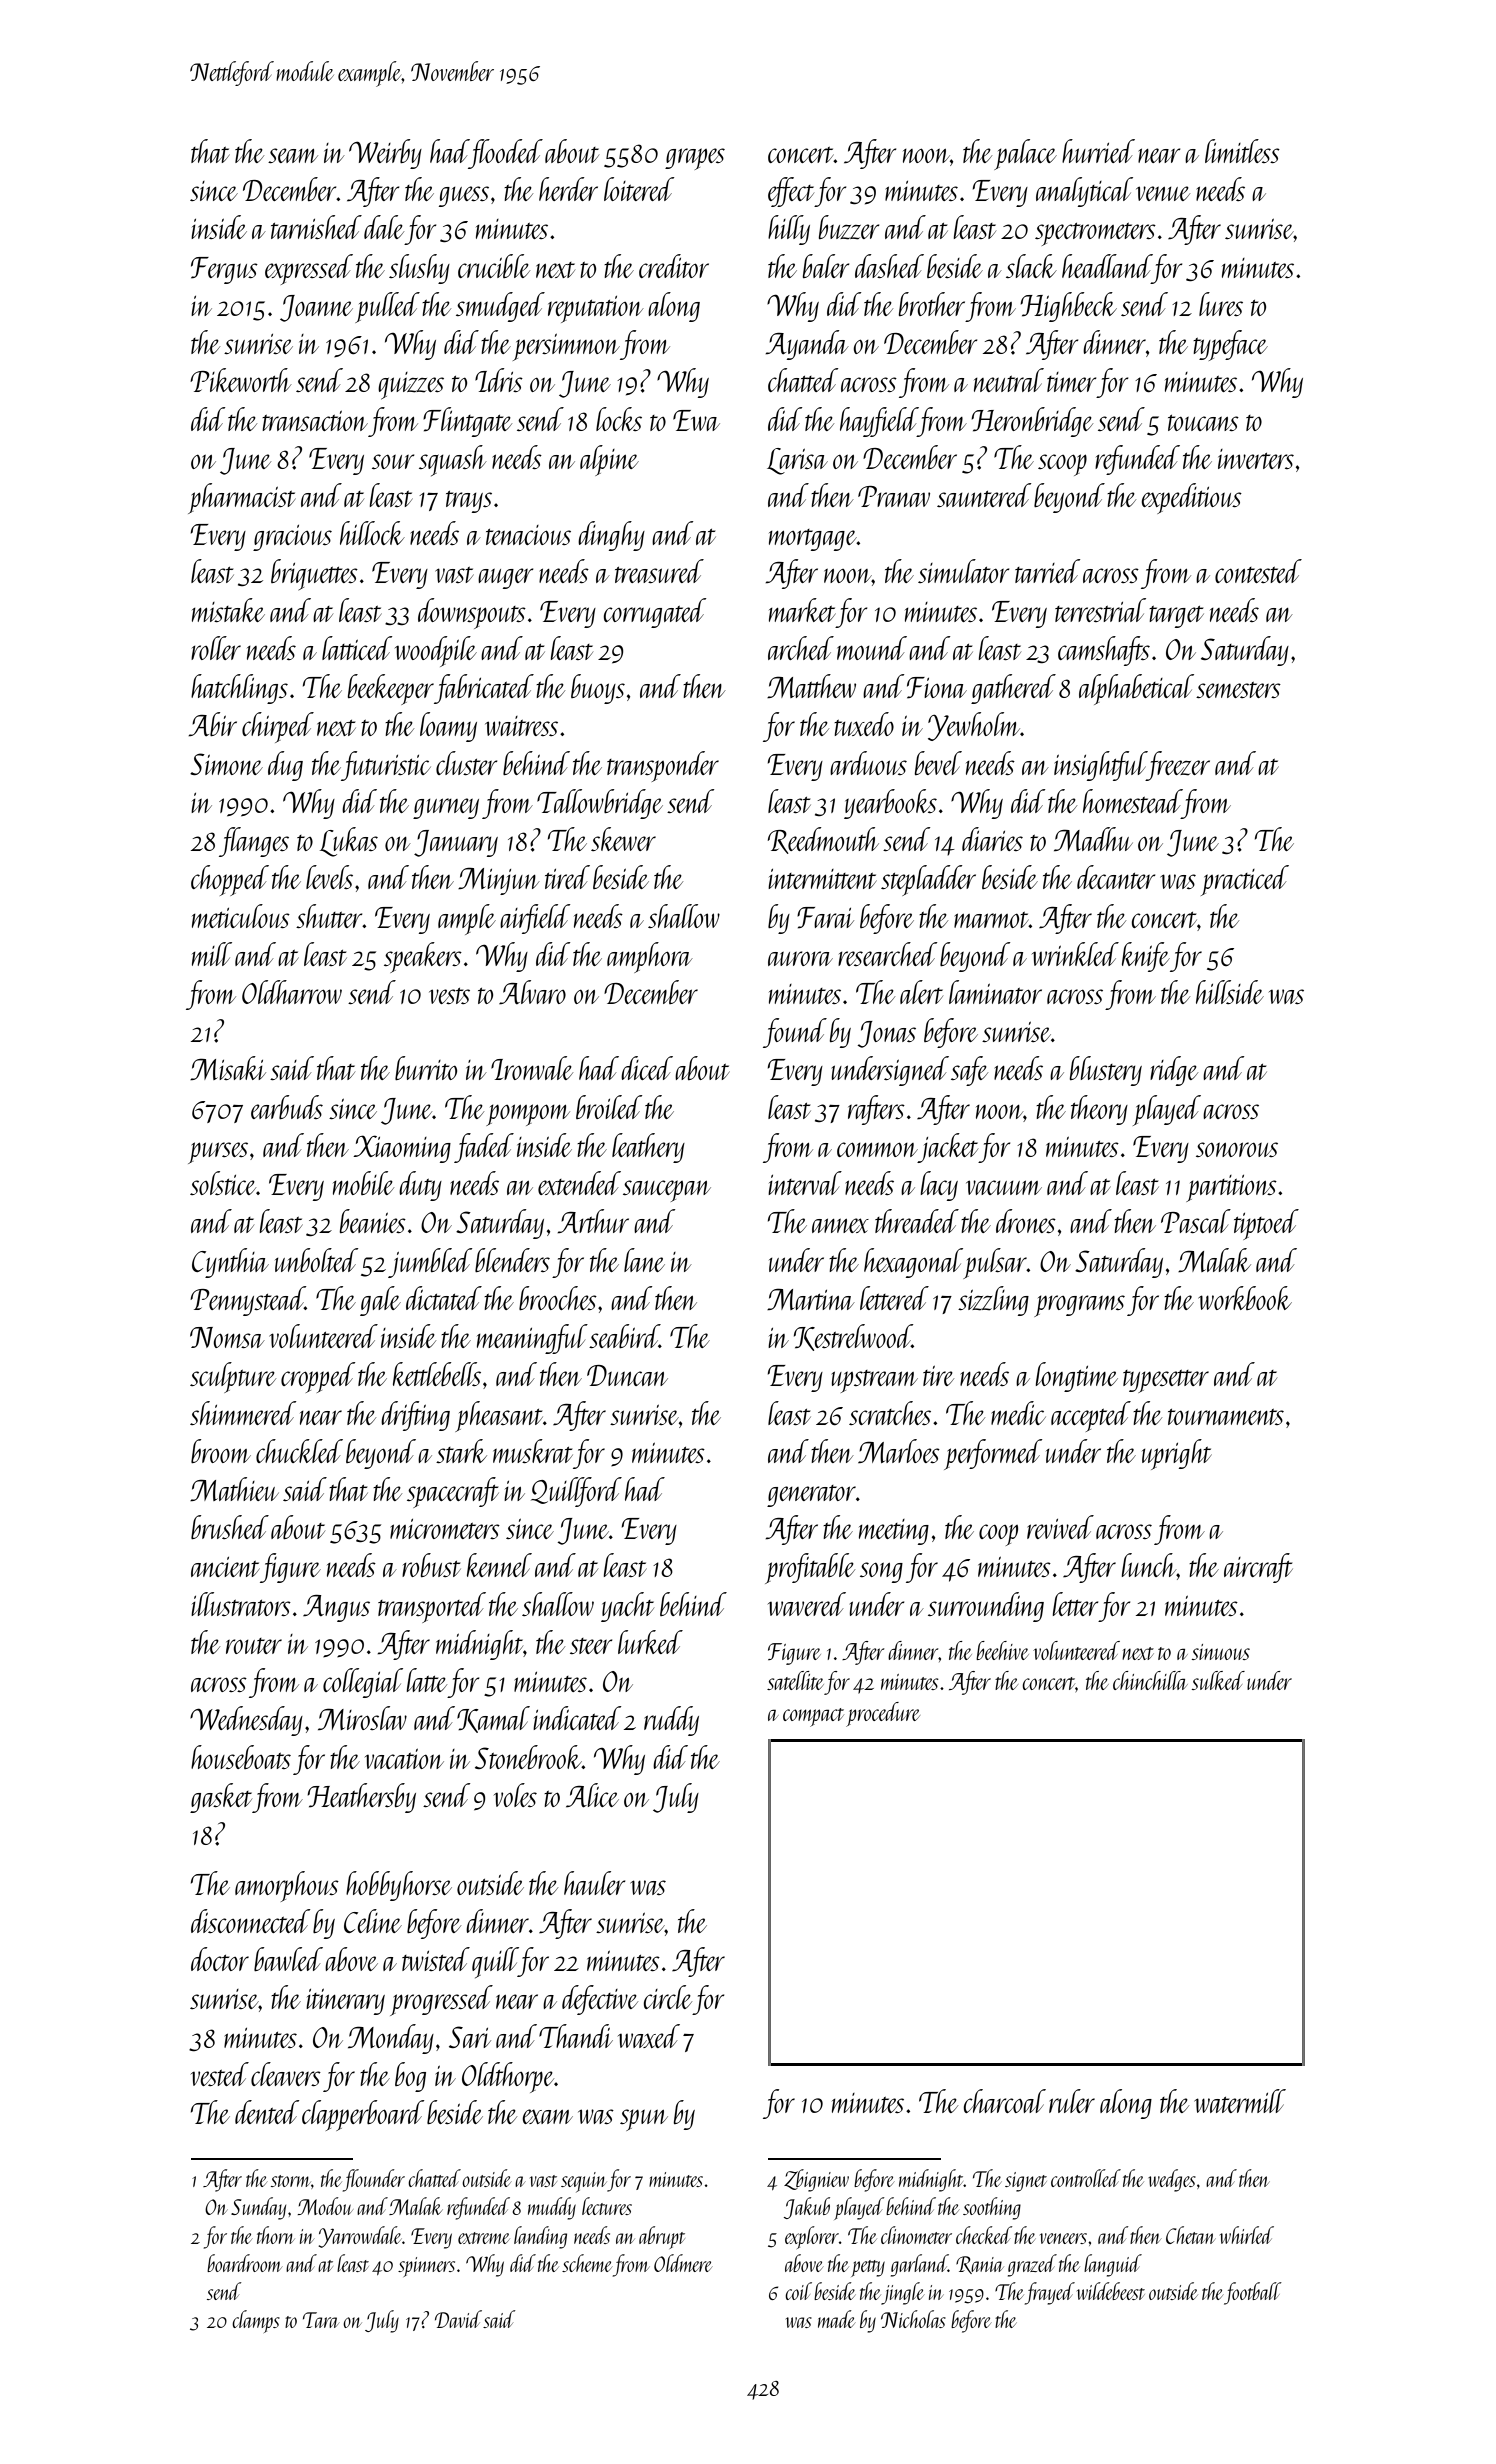 This screenshot has height=2464, width=1496. What do you see at coordinates (1242, 151) in the screenshot?
I see `limitless` at bounding box center [1242, 151].
